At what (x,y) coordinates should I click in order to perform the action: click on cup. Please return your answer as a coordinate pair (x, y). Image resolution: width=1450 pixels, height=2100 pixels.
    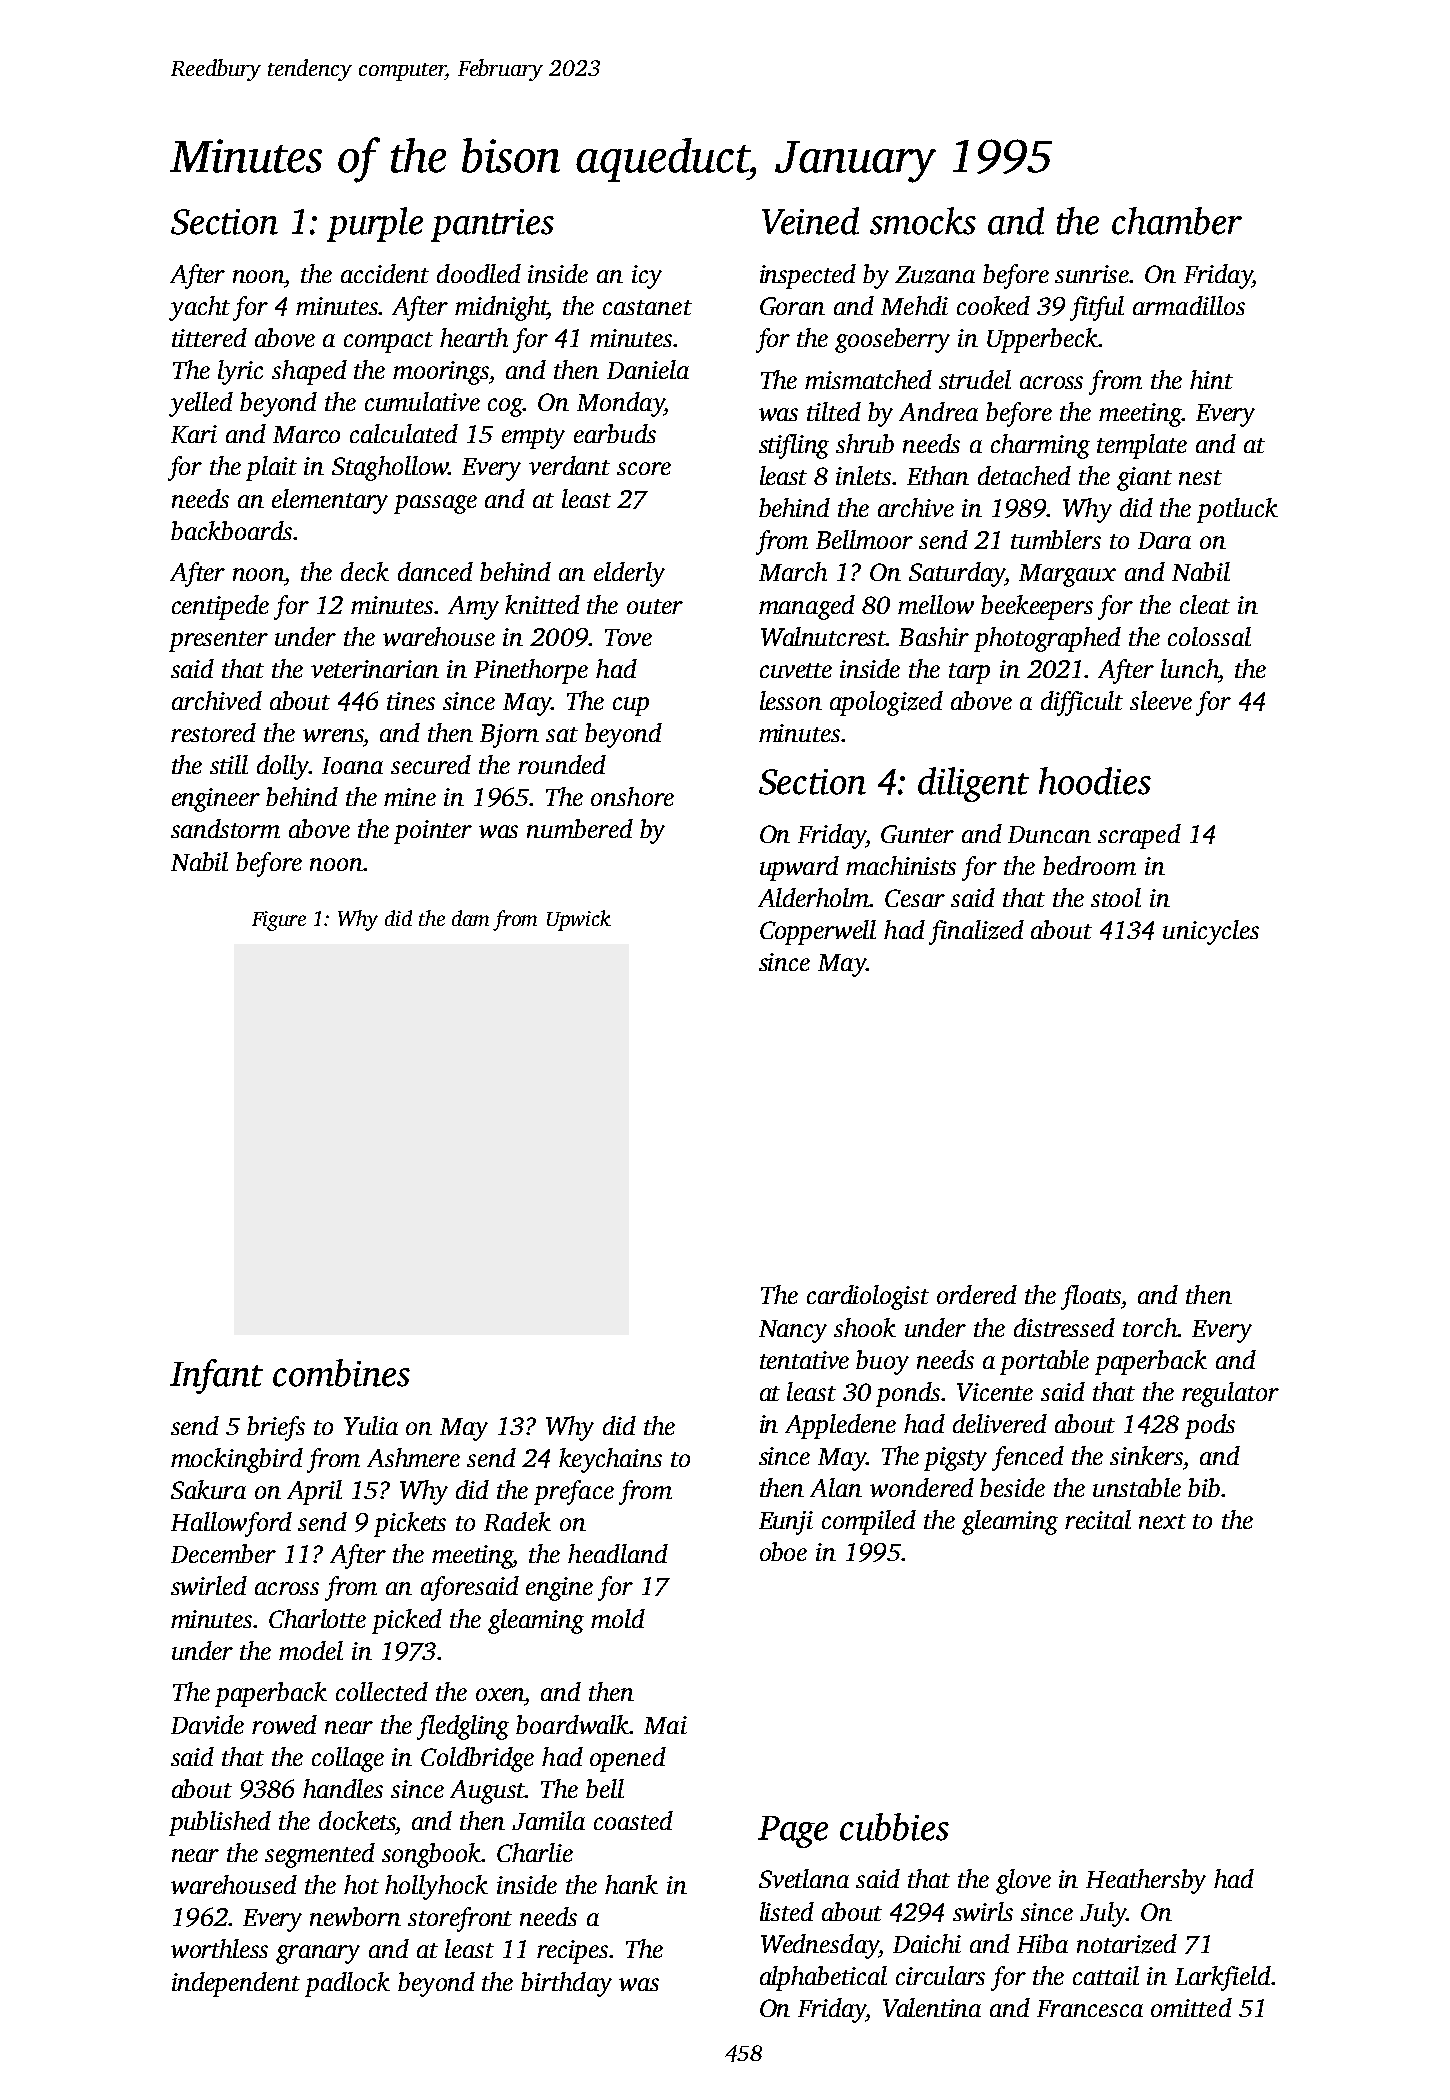
    Looking at the image, I should click on (631, 706).
